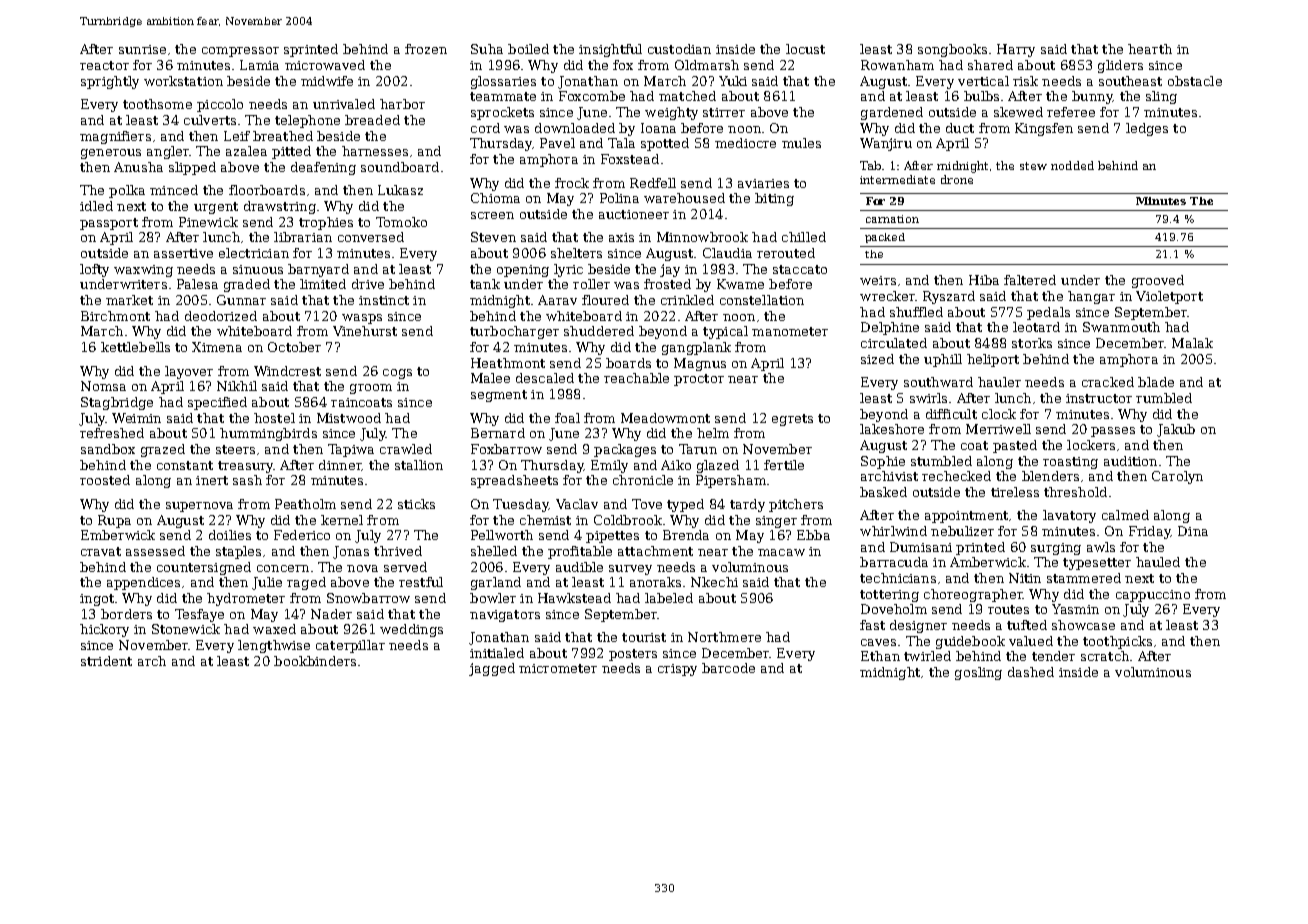 This screenshot has height=924, width=1308. Describe the element at coordinates (402, 104) in the screenshot. I see `harbor` at that location.
